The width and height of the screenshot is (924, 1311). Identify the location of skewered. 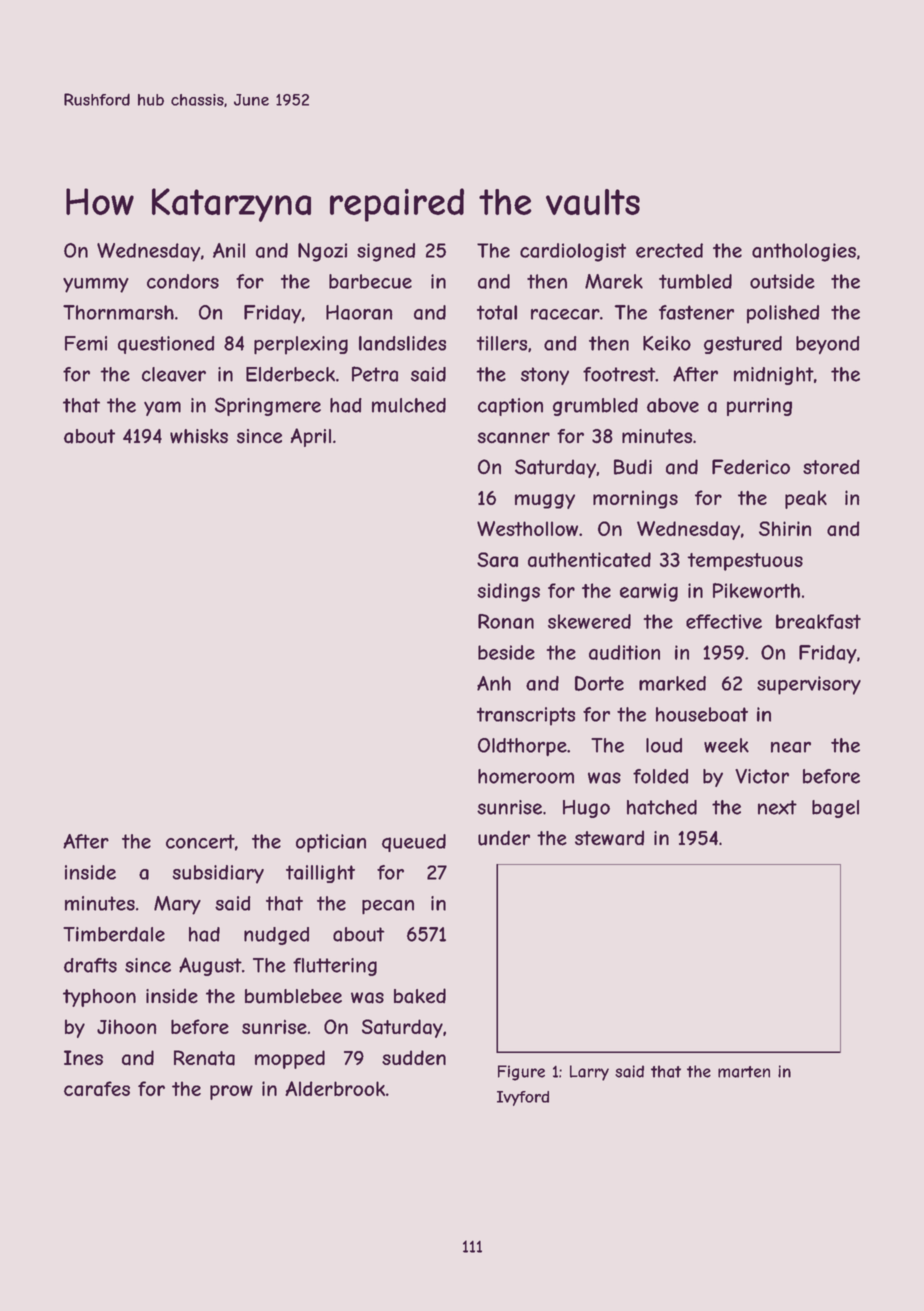
(589, 621).
